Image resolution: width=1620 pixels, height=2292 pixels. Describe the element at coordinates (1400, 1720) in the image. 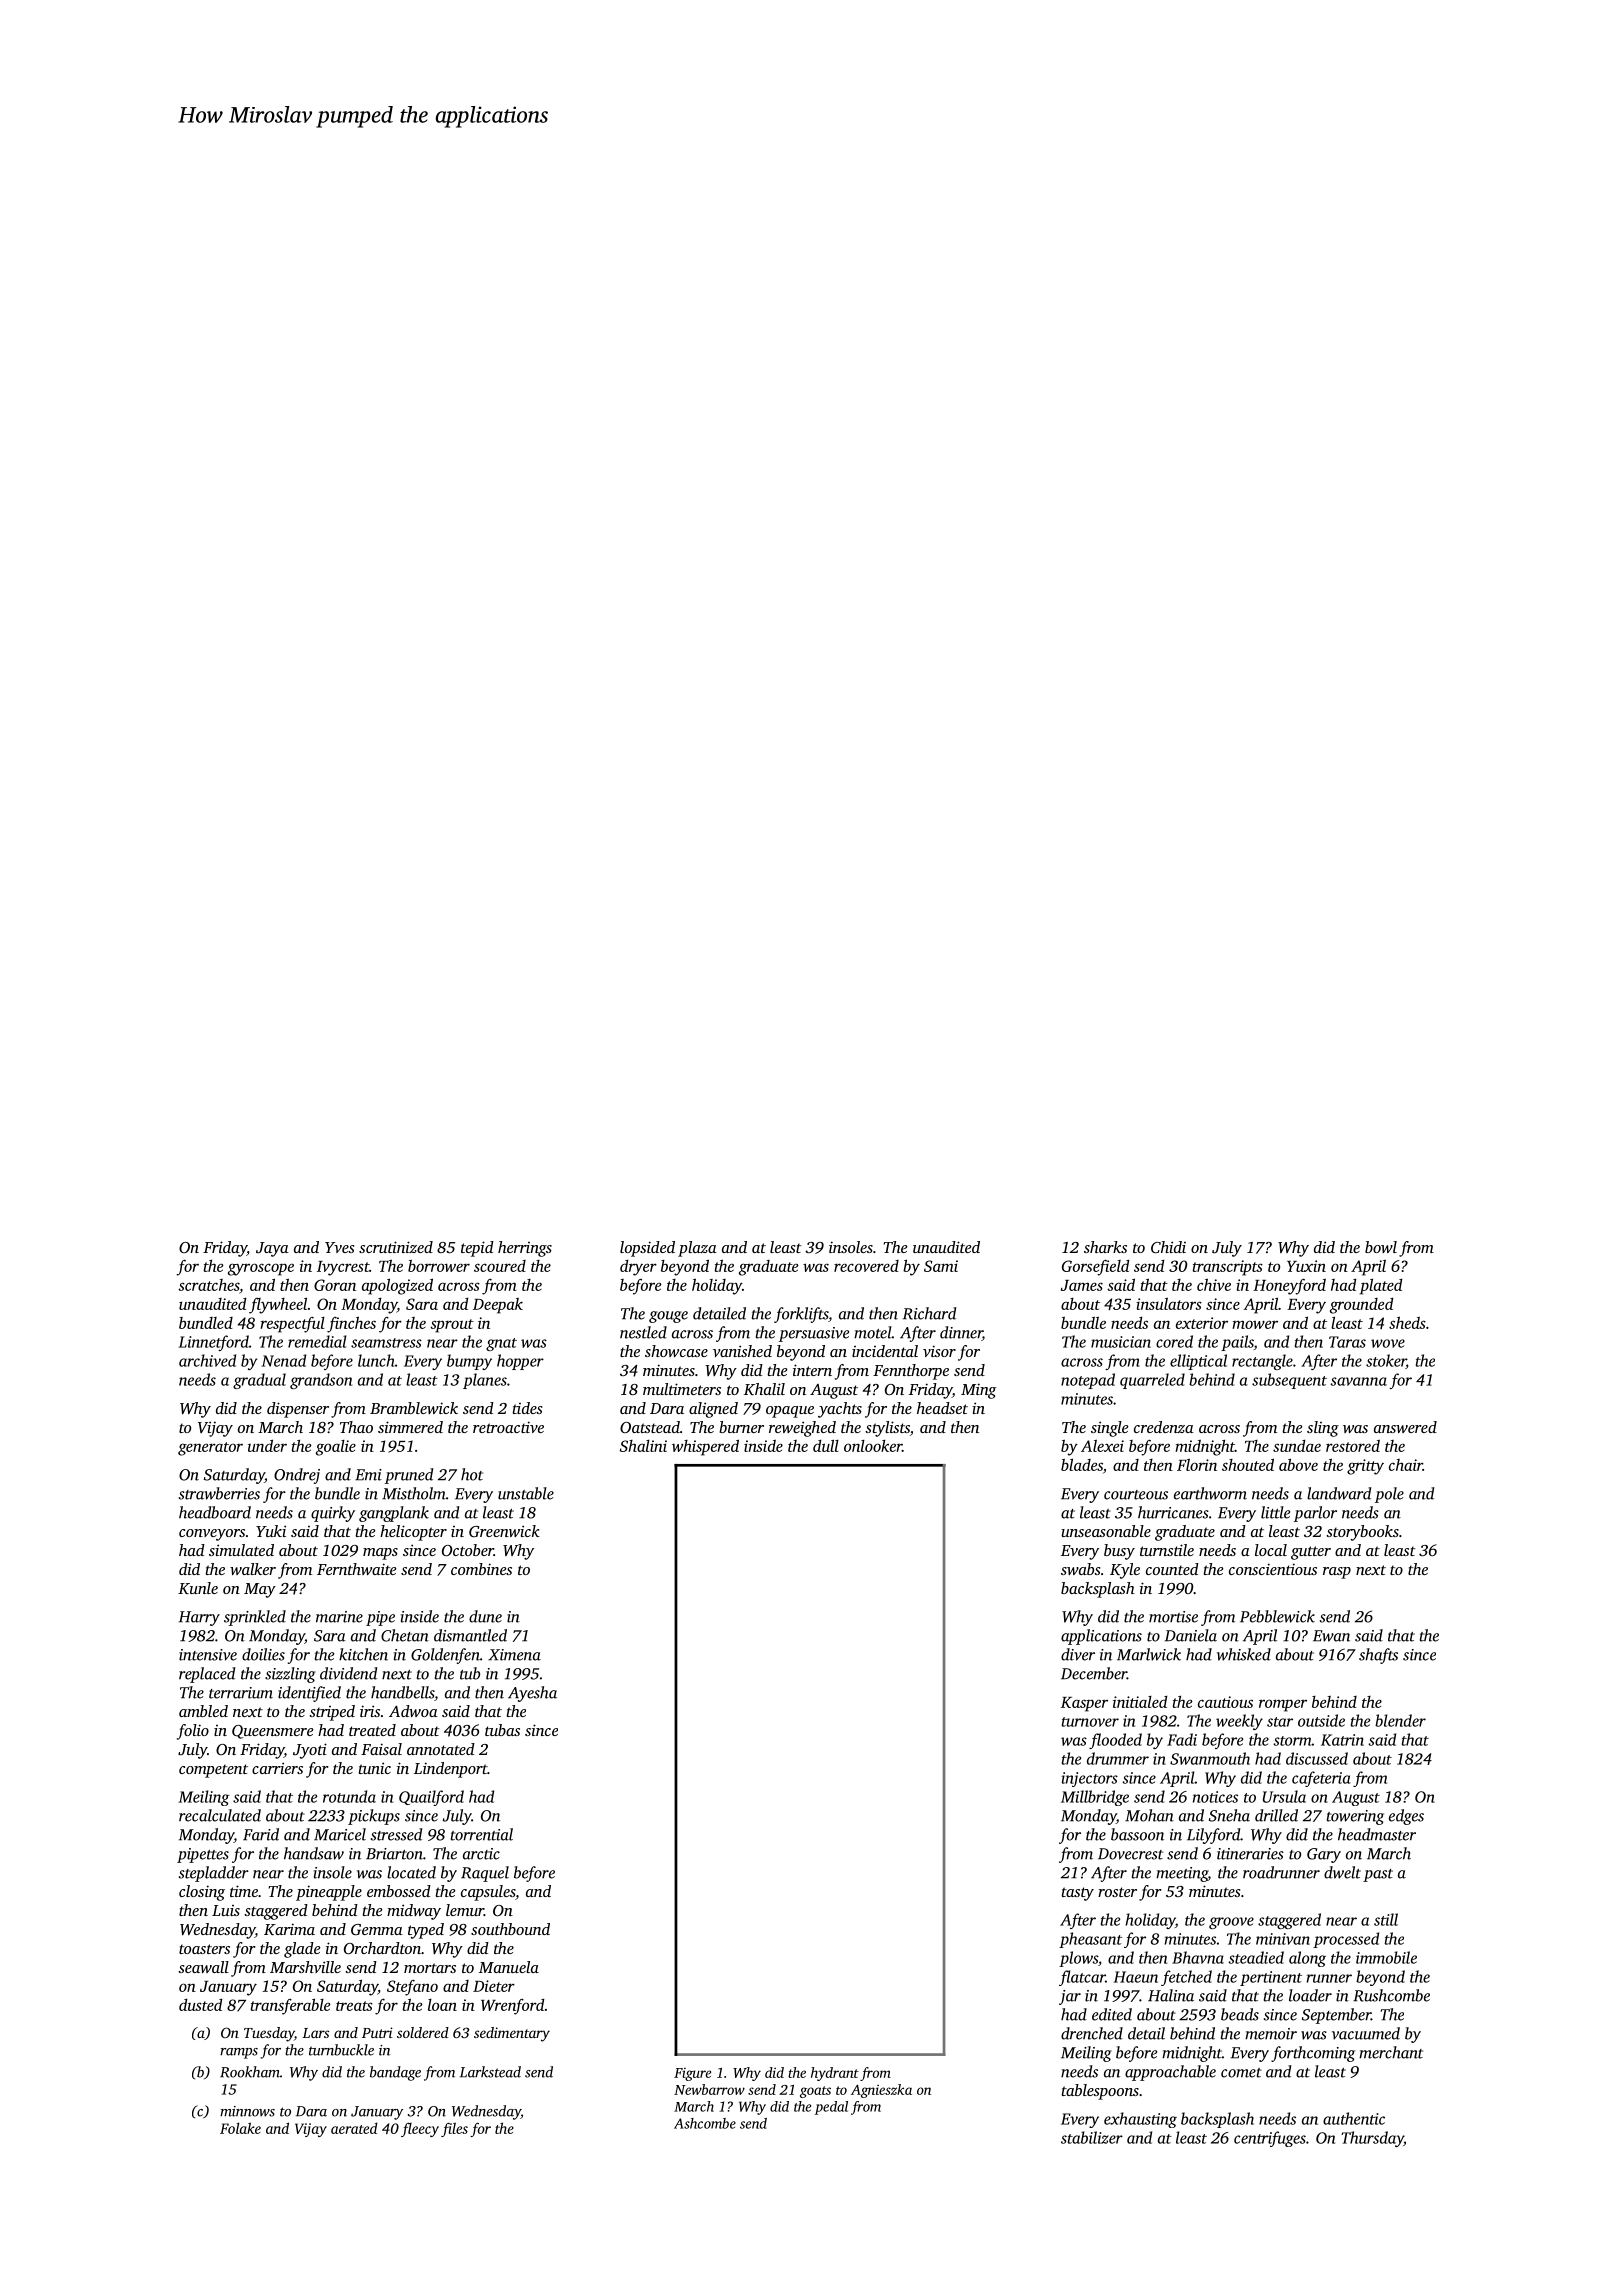

I see `blender` at that location.
